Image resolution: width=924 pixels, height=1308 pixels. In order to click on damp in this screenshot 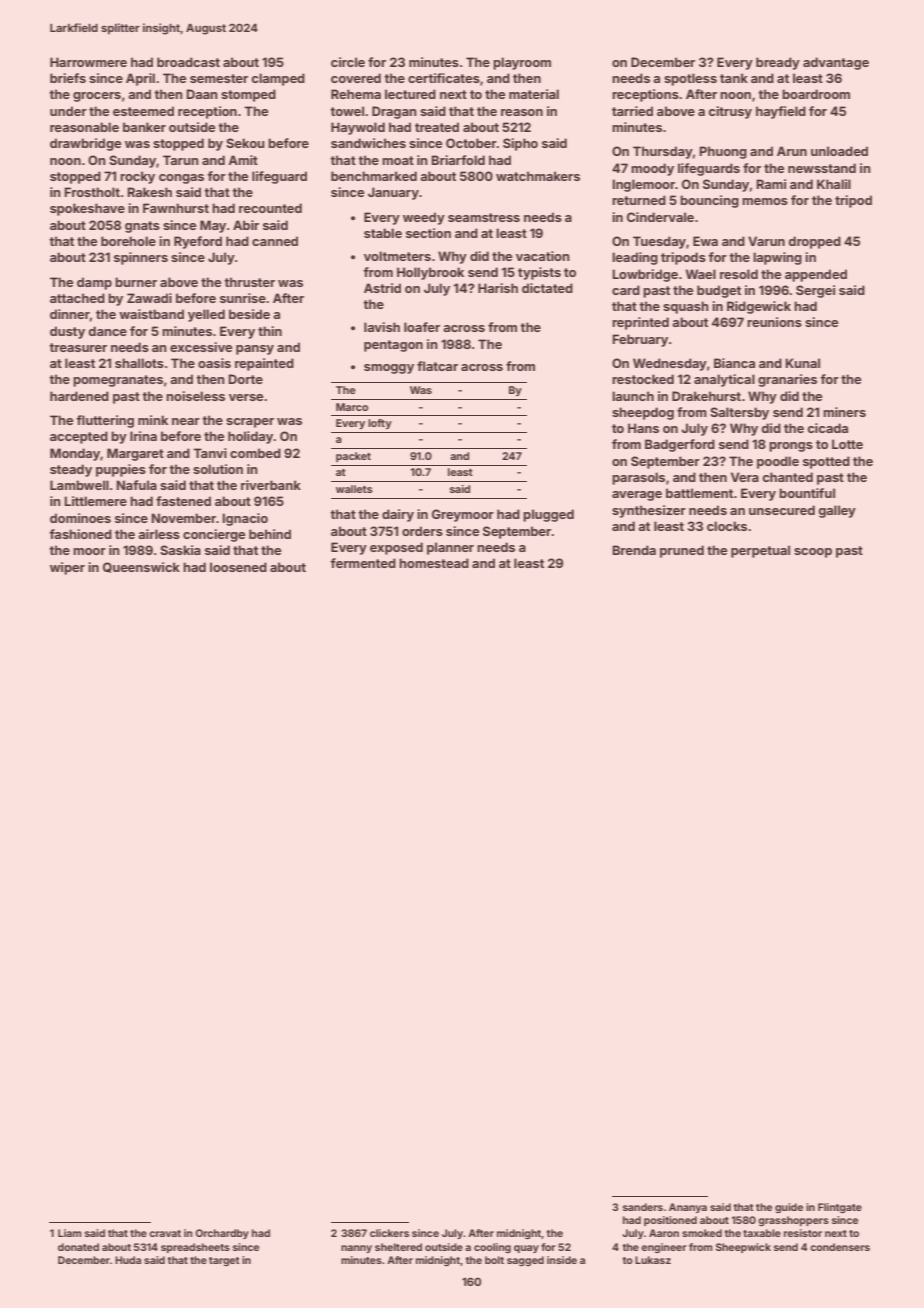, I will do `click(94, 283)`.
